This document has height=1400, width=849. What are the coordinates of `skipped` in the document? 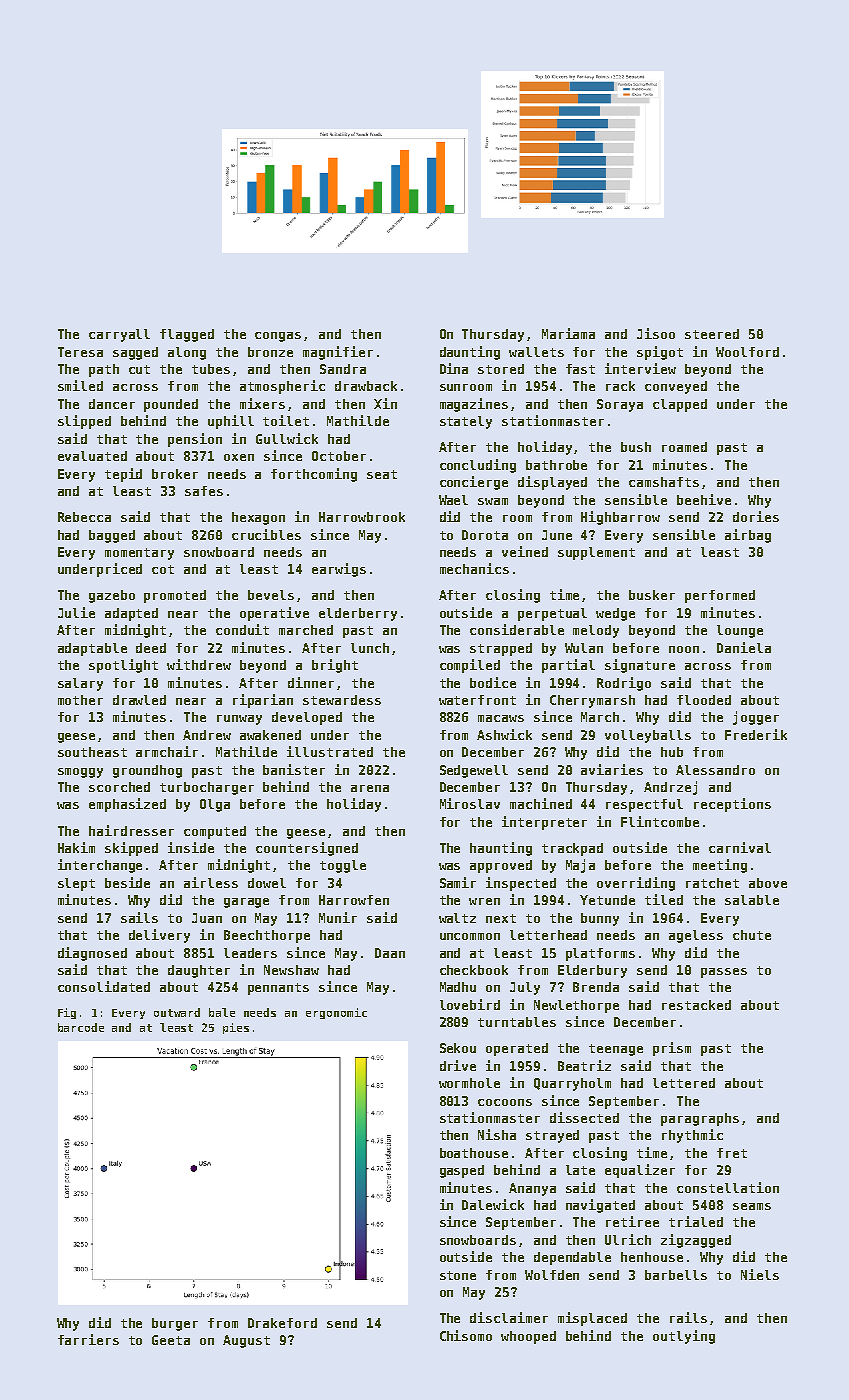 It's located at (131, 849).
